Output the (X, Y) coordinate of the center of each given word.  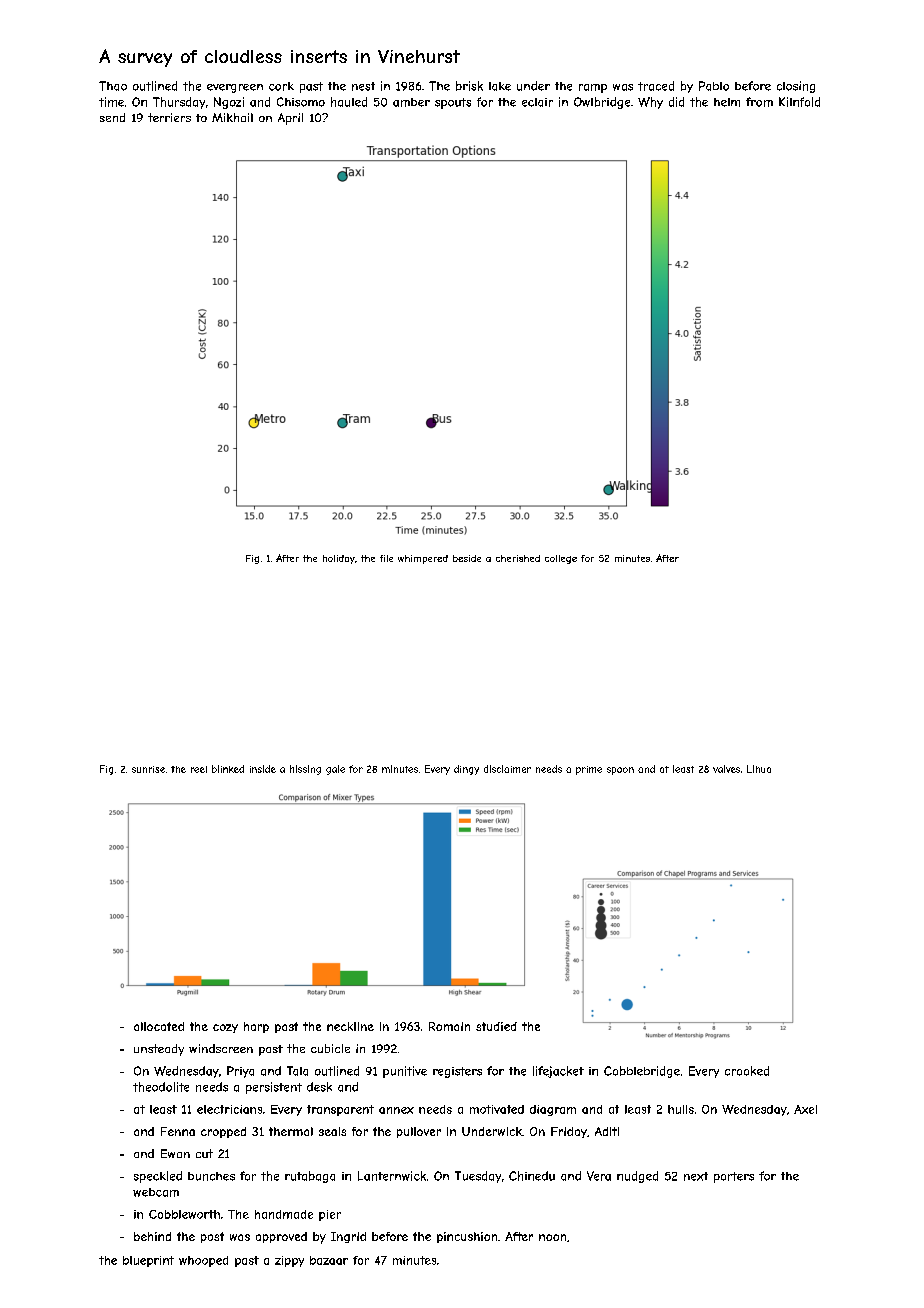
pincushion (467, 1237)
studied (496, 1026)
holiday (339, 559)
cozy (225, 1028)
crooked (747, 1071)
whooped (203, 1261)
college (561, 559)
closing (796, 87)
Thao (113, 86)
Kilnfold (799, 102)
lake (500, 86)
